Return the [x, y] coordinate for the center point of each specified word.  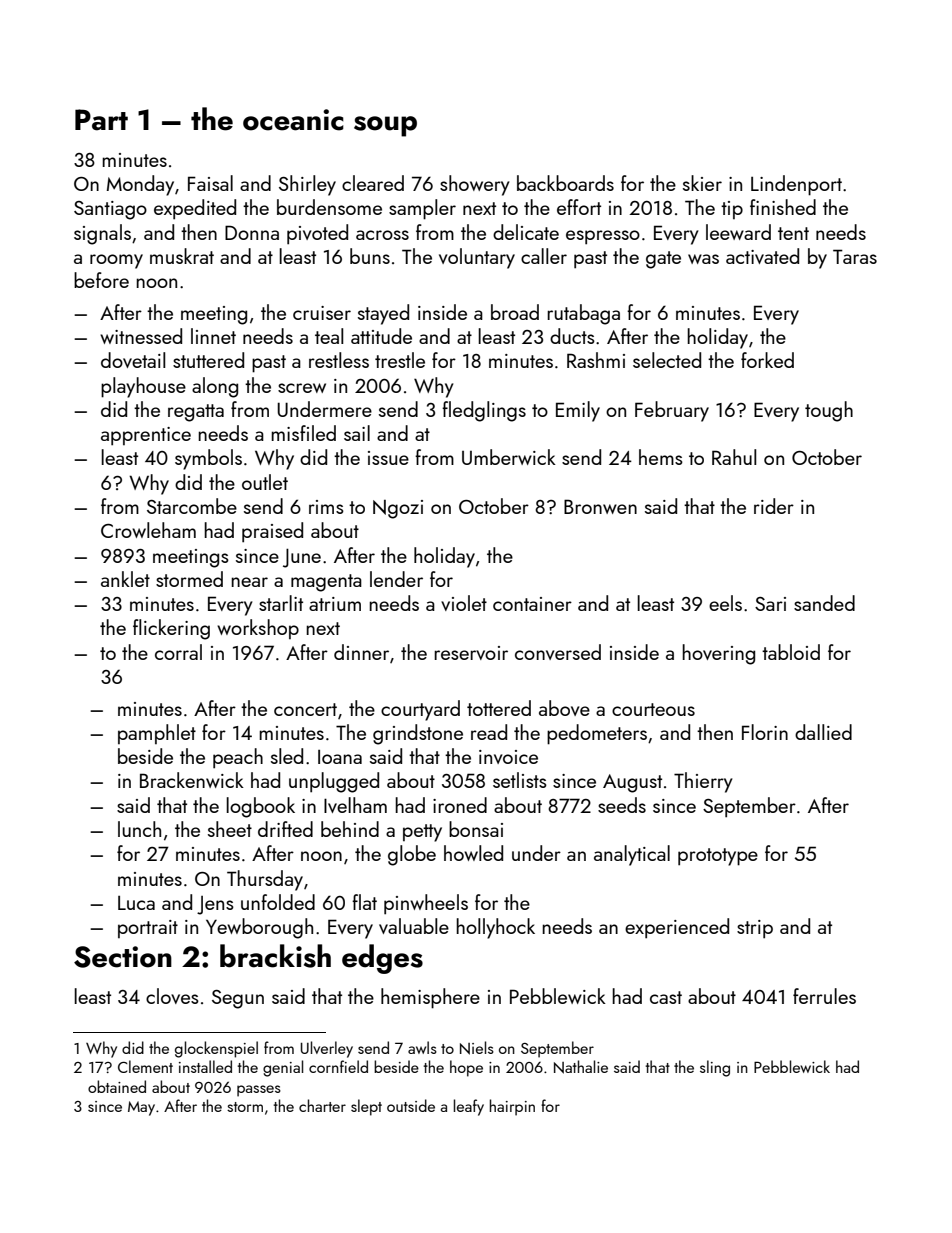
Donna [252, 232]
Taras [855, 256]
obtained [117, 1086]
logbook [260, 807]
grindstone [418, 734]
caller [544, 256]
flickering [171, 629]
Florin [765, 732]
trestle [400, 360]
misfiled [303, 433]
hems [661, 457]
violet [464, 603]
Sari [770, 604]
